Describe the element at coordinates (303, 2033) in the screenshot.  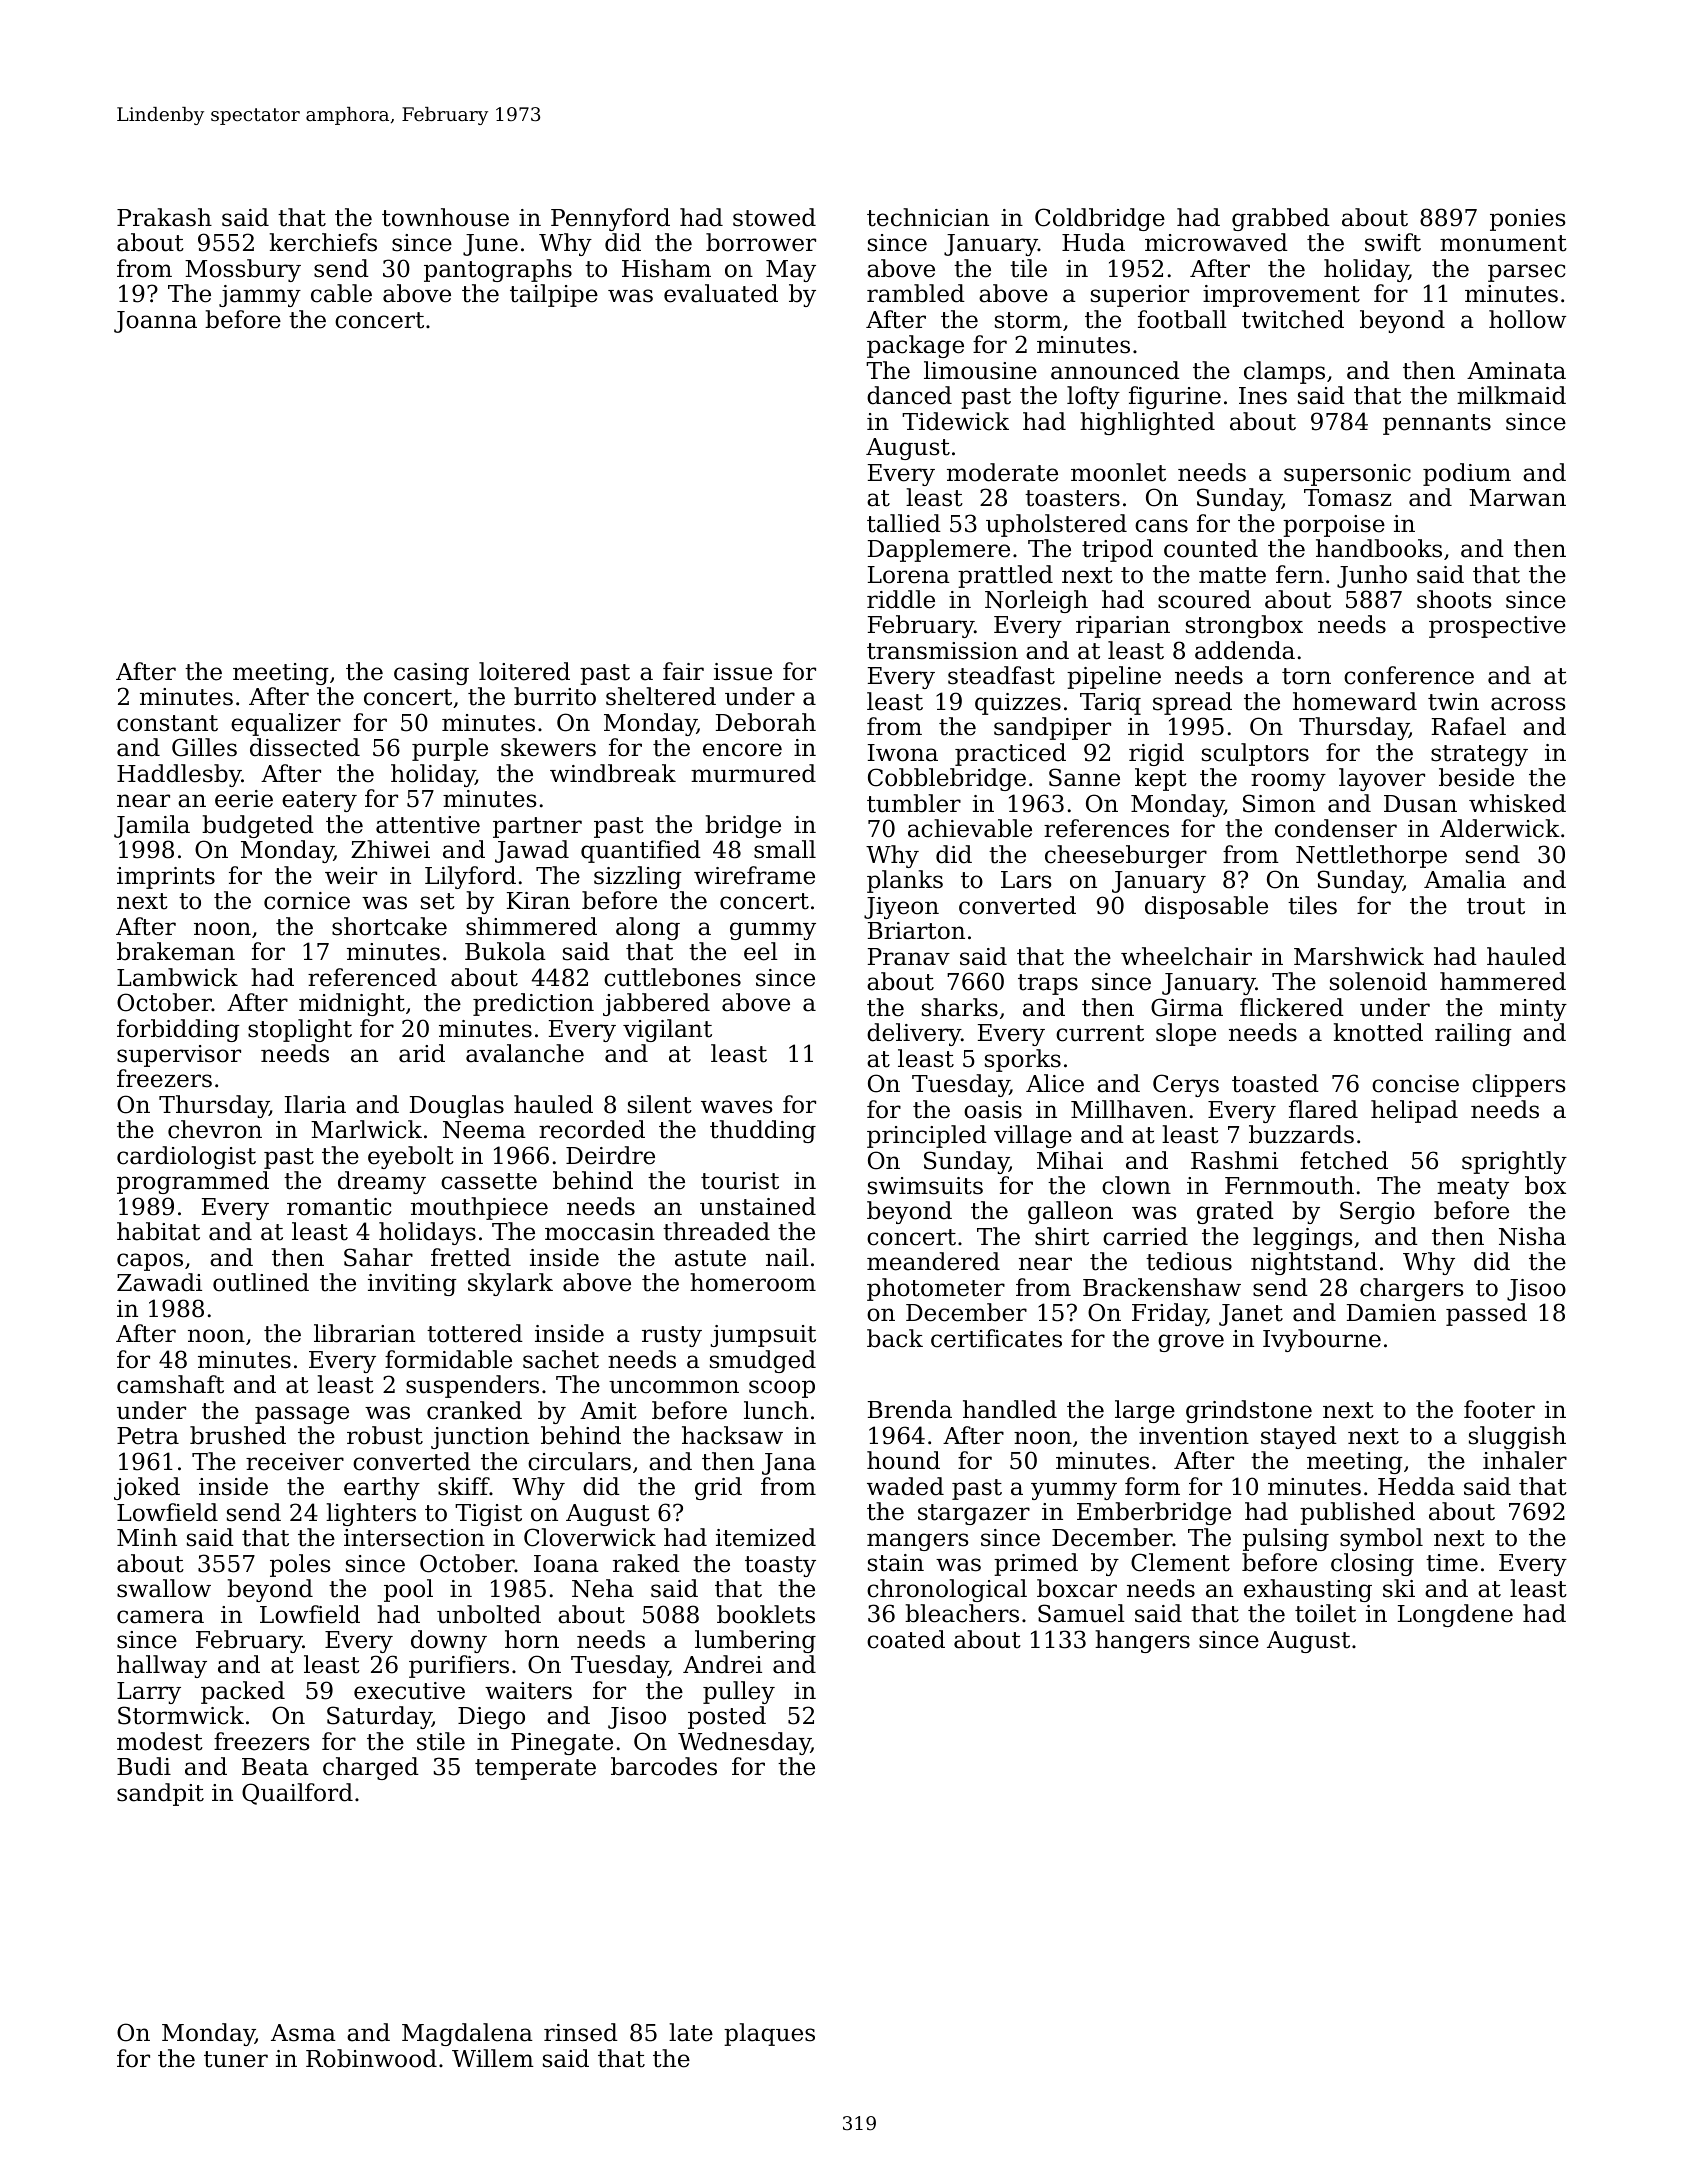
I see `Asma` at that location.
